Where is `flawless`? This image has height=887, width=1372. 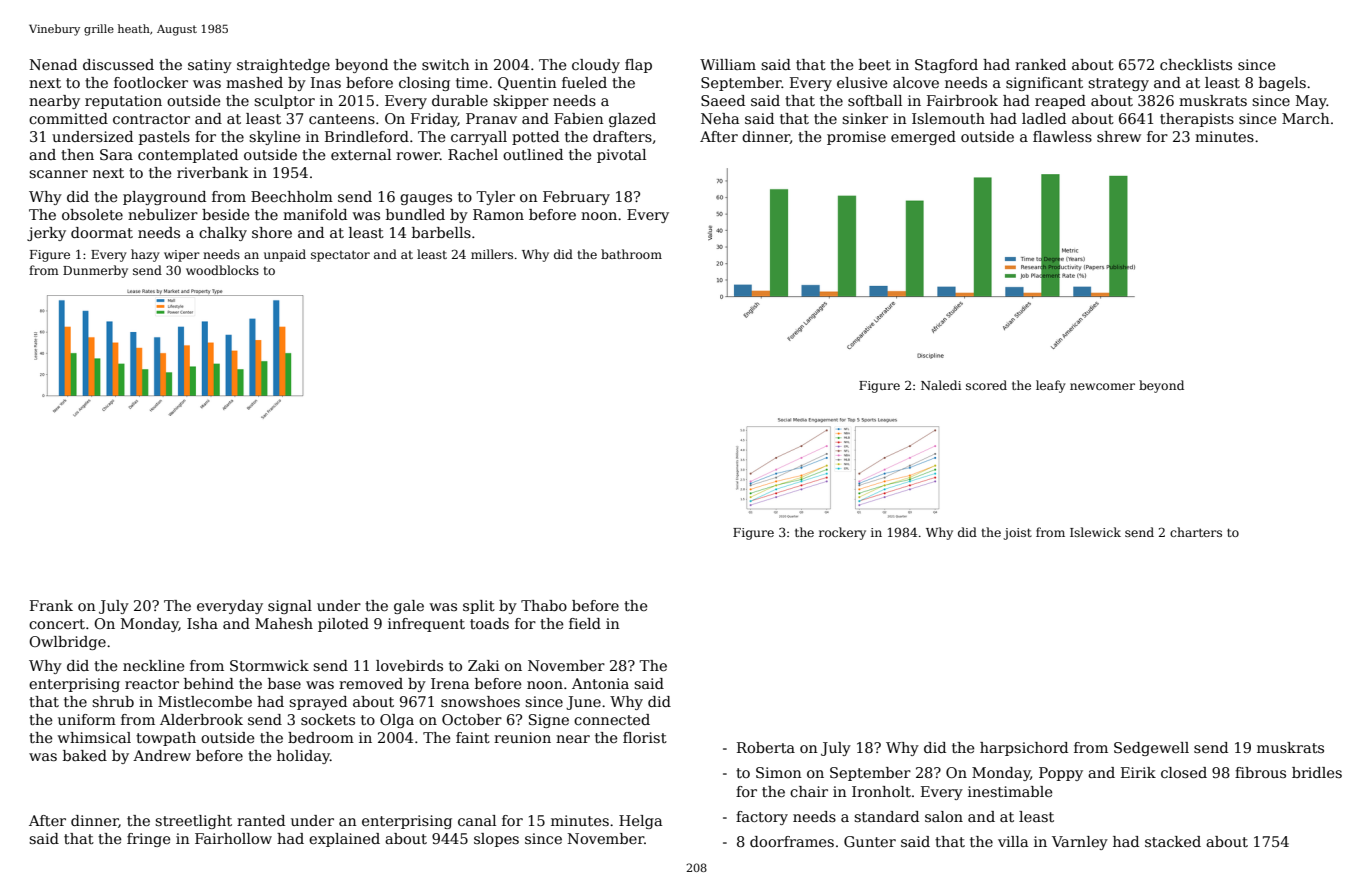
flawless is located at coordinates (1062, 136).
